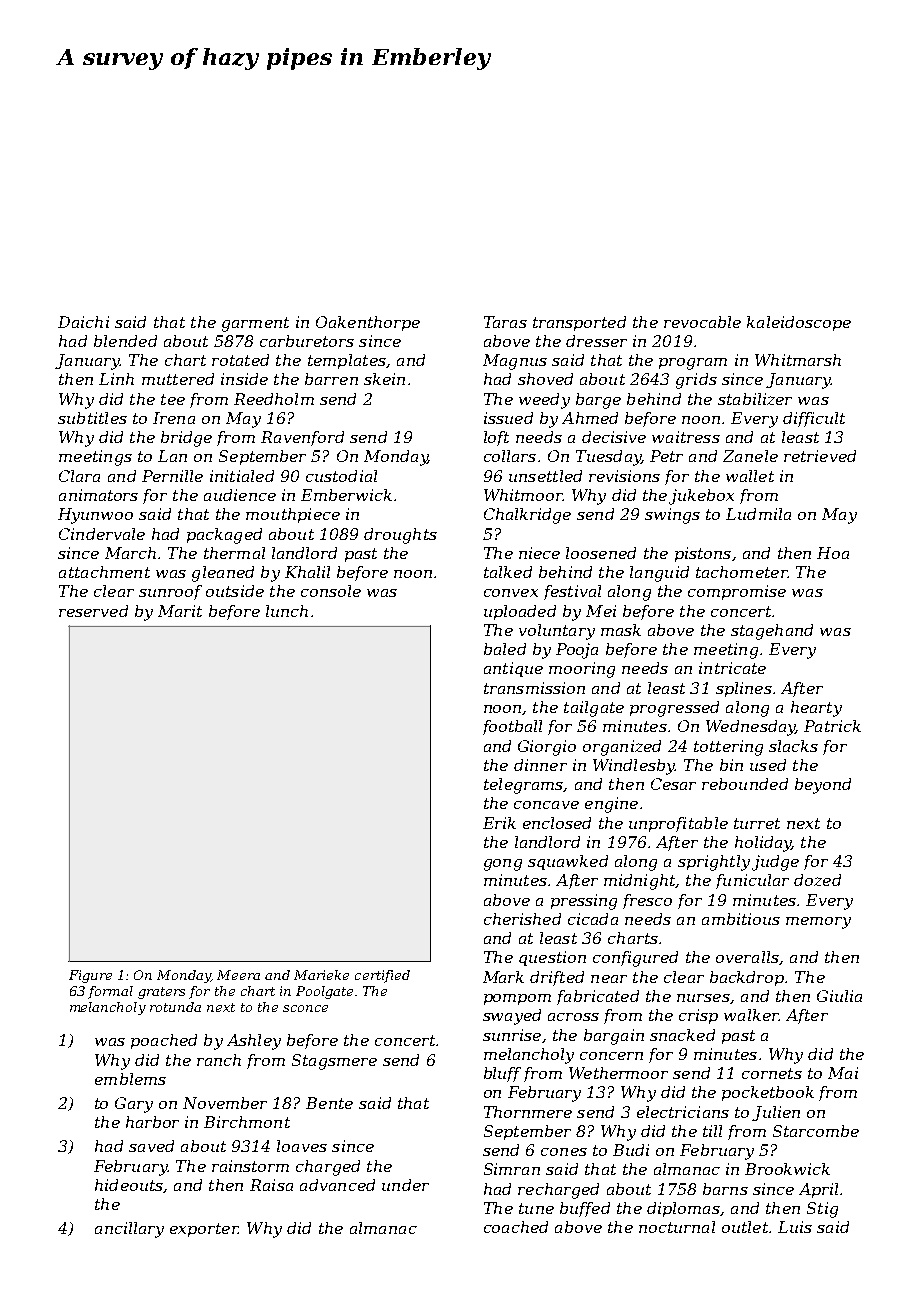 The height and width of the screenshot is (1308, 924). What do you see at coordinates (799, 323) in the screenshot?
I see `kaleidoscope` at bounding box center [799, 323].
